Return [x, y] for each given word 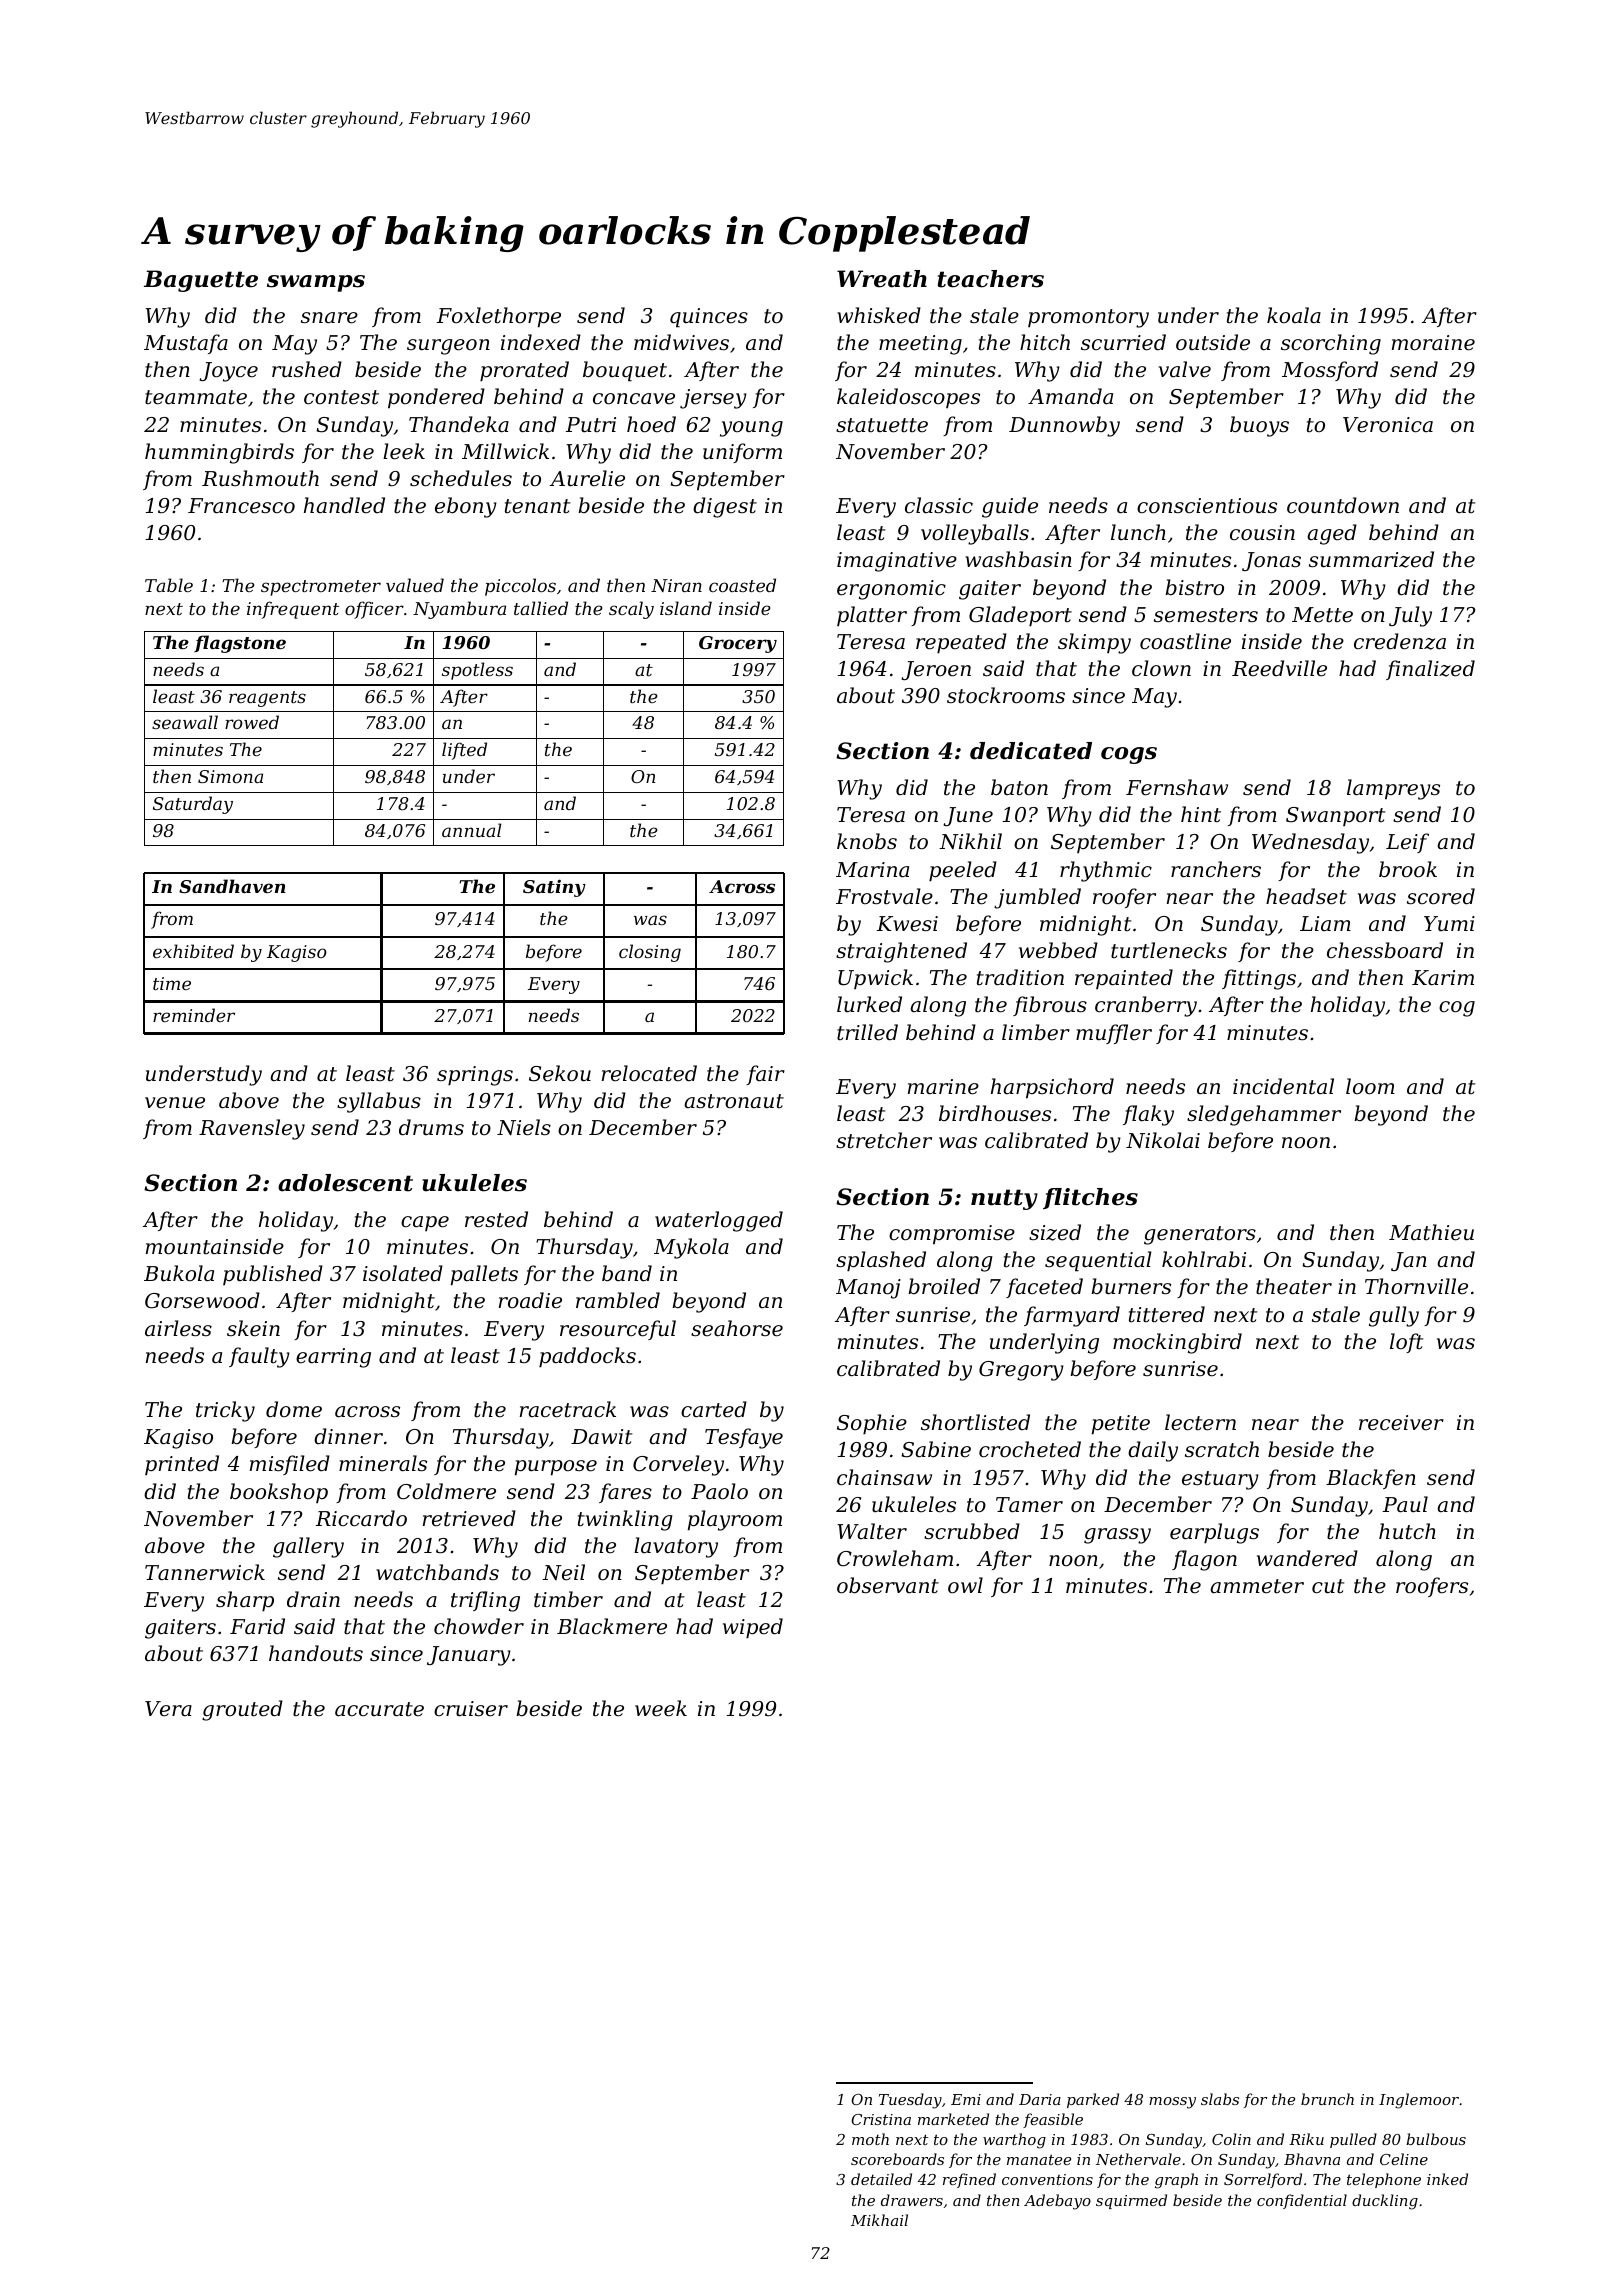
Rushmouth [260, 478]
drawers [912, 2200]
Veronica [1388, 425]
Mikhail [879, 2220]
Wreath [882, 279]
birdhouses [995, 1113]
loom [1370, 1086]
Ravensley [252, 1129]
